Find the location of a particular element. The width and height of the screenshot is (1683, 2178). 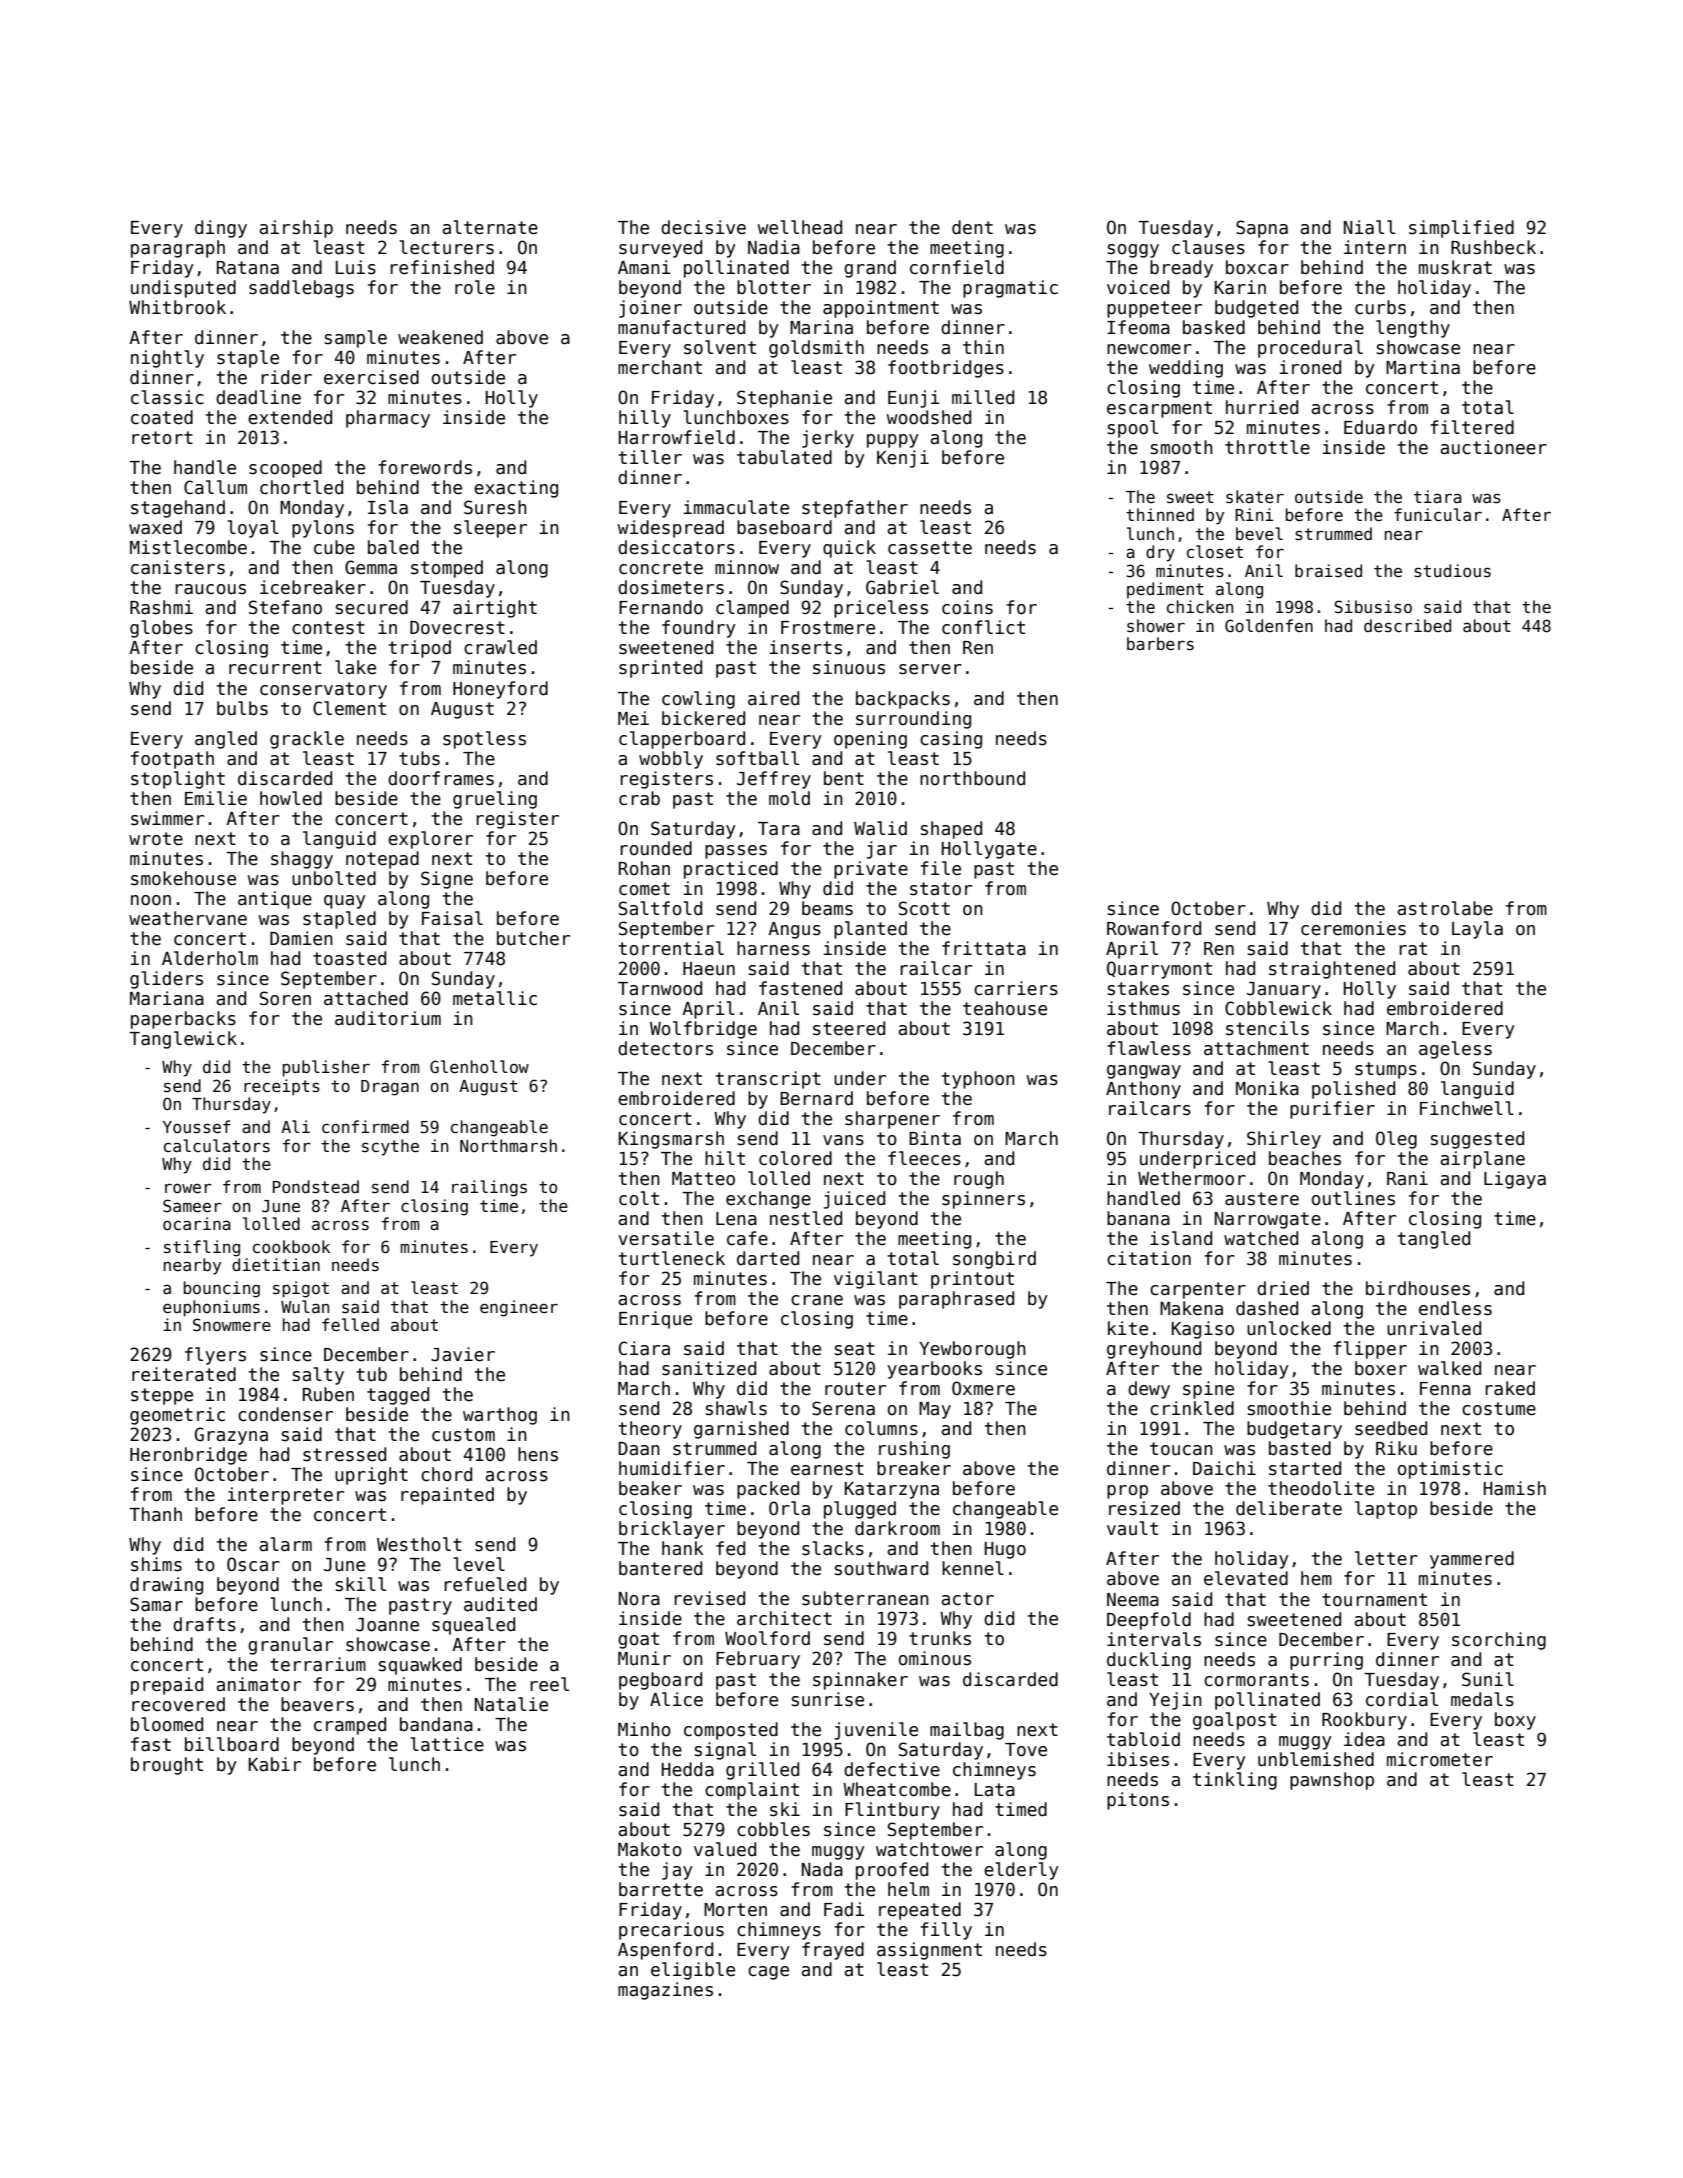

steered is located at coordinates (849, 1028).
